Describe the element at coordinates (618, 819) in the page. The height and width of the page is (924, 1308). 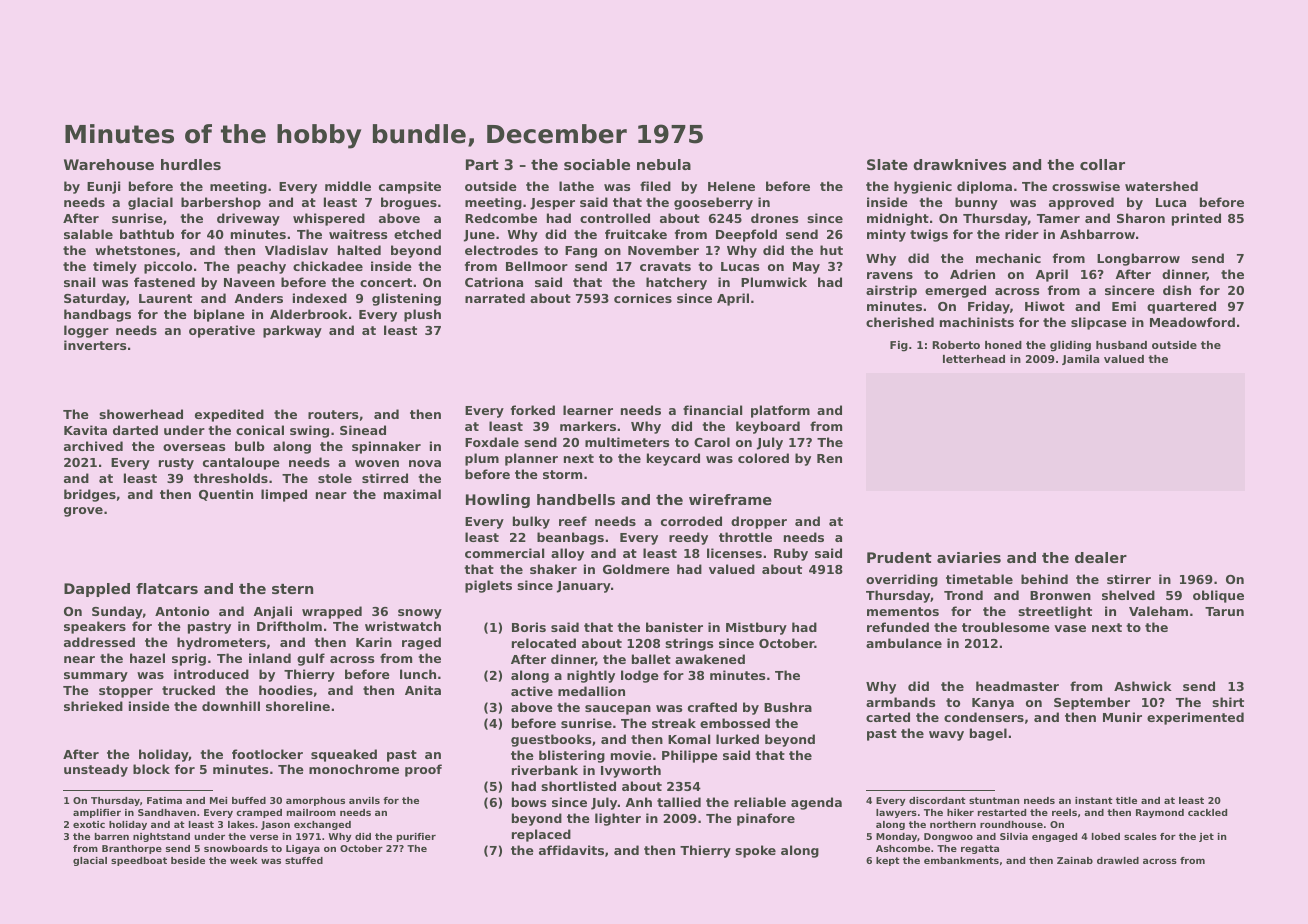
I see `lighter` at that location.
